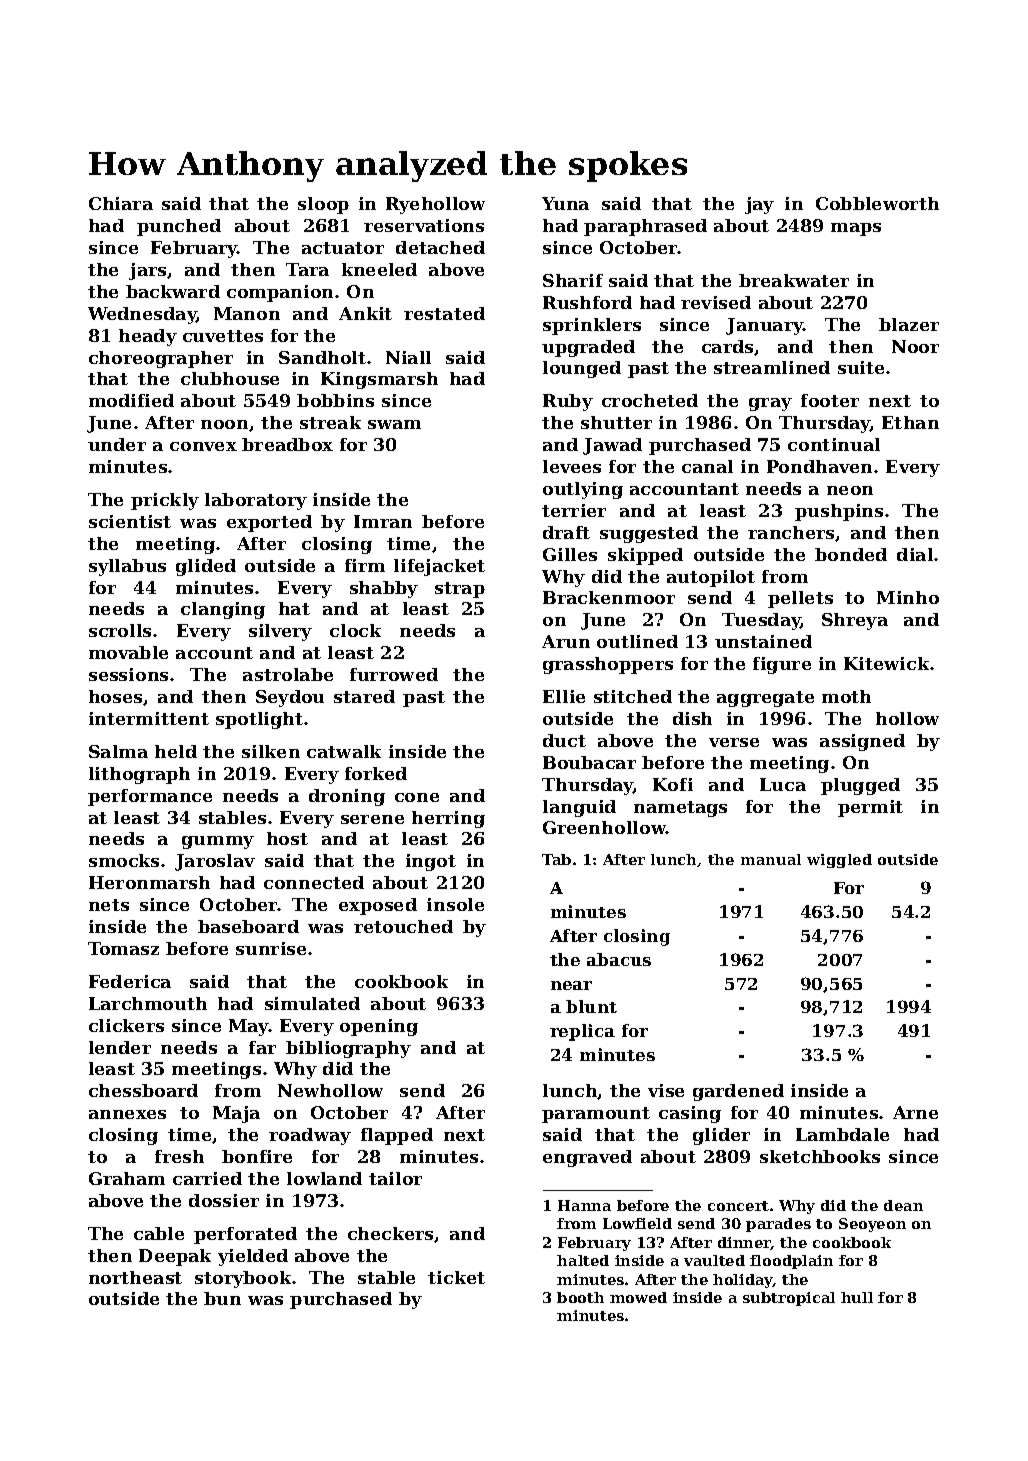  What do you see at coordinates (280, 632) in the screenshot?
I see `silvery` at bounding box center [280, 632].
